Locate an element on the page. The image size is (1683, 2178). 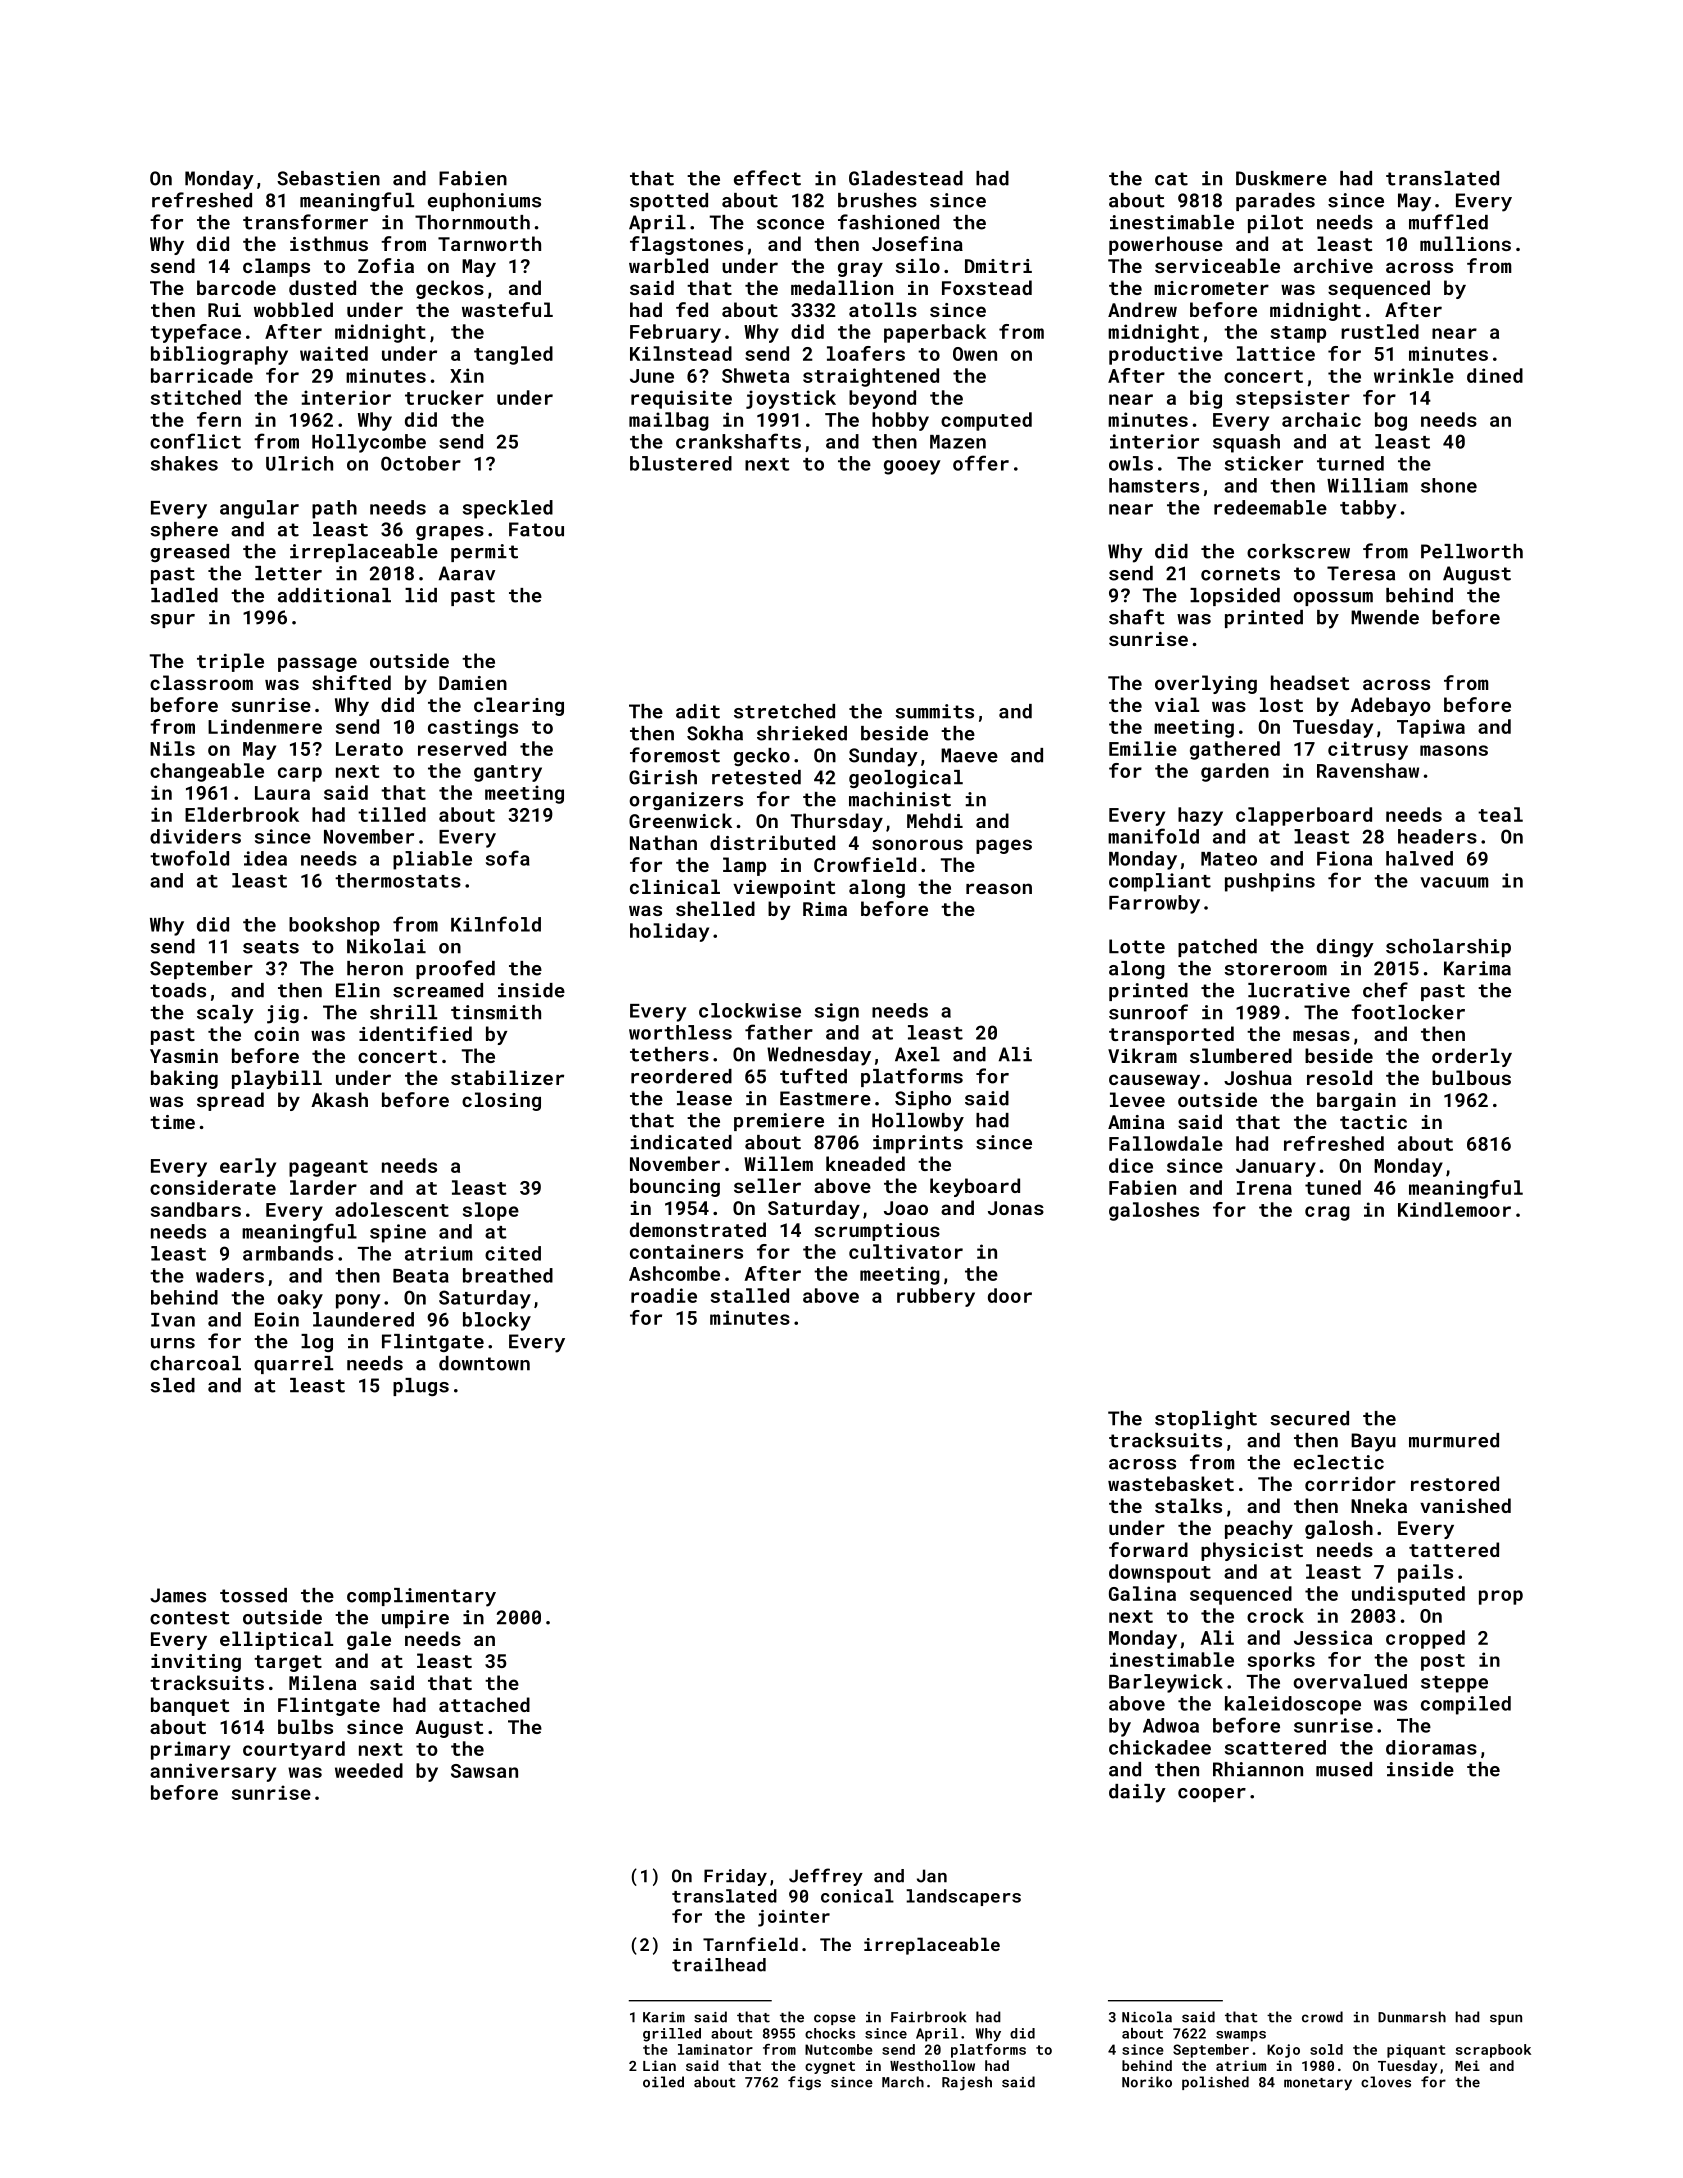
mullions is located at coordinates (1465, 243).
